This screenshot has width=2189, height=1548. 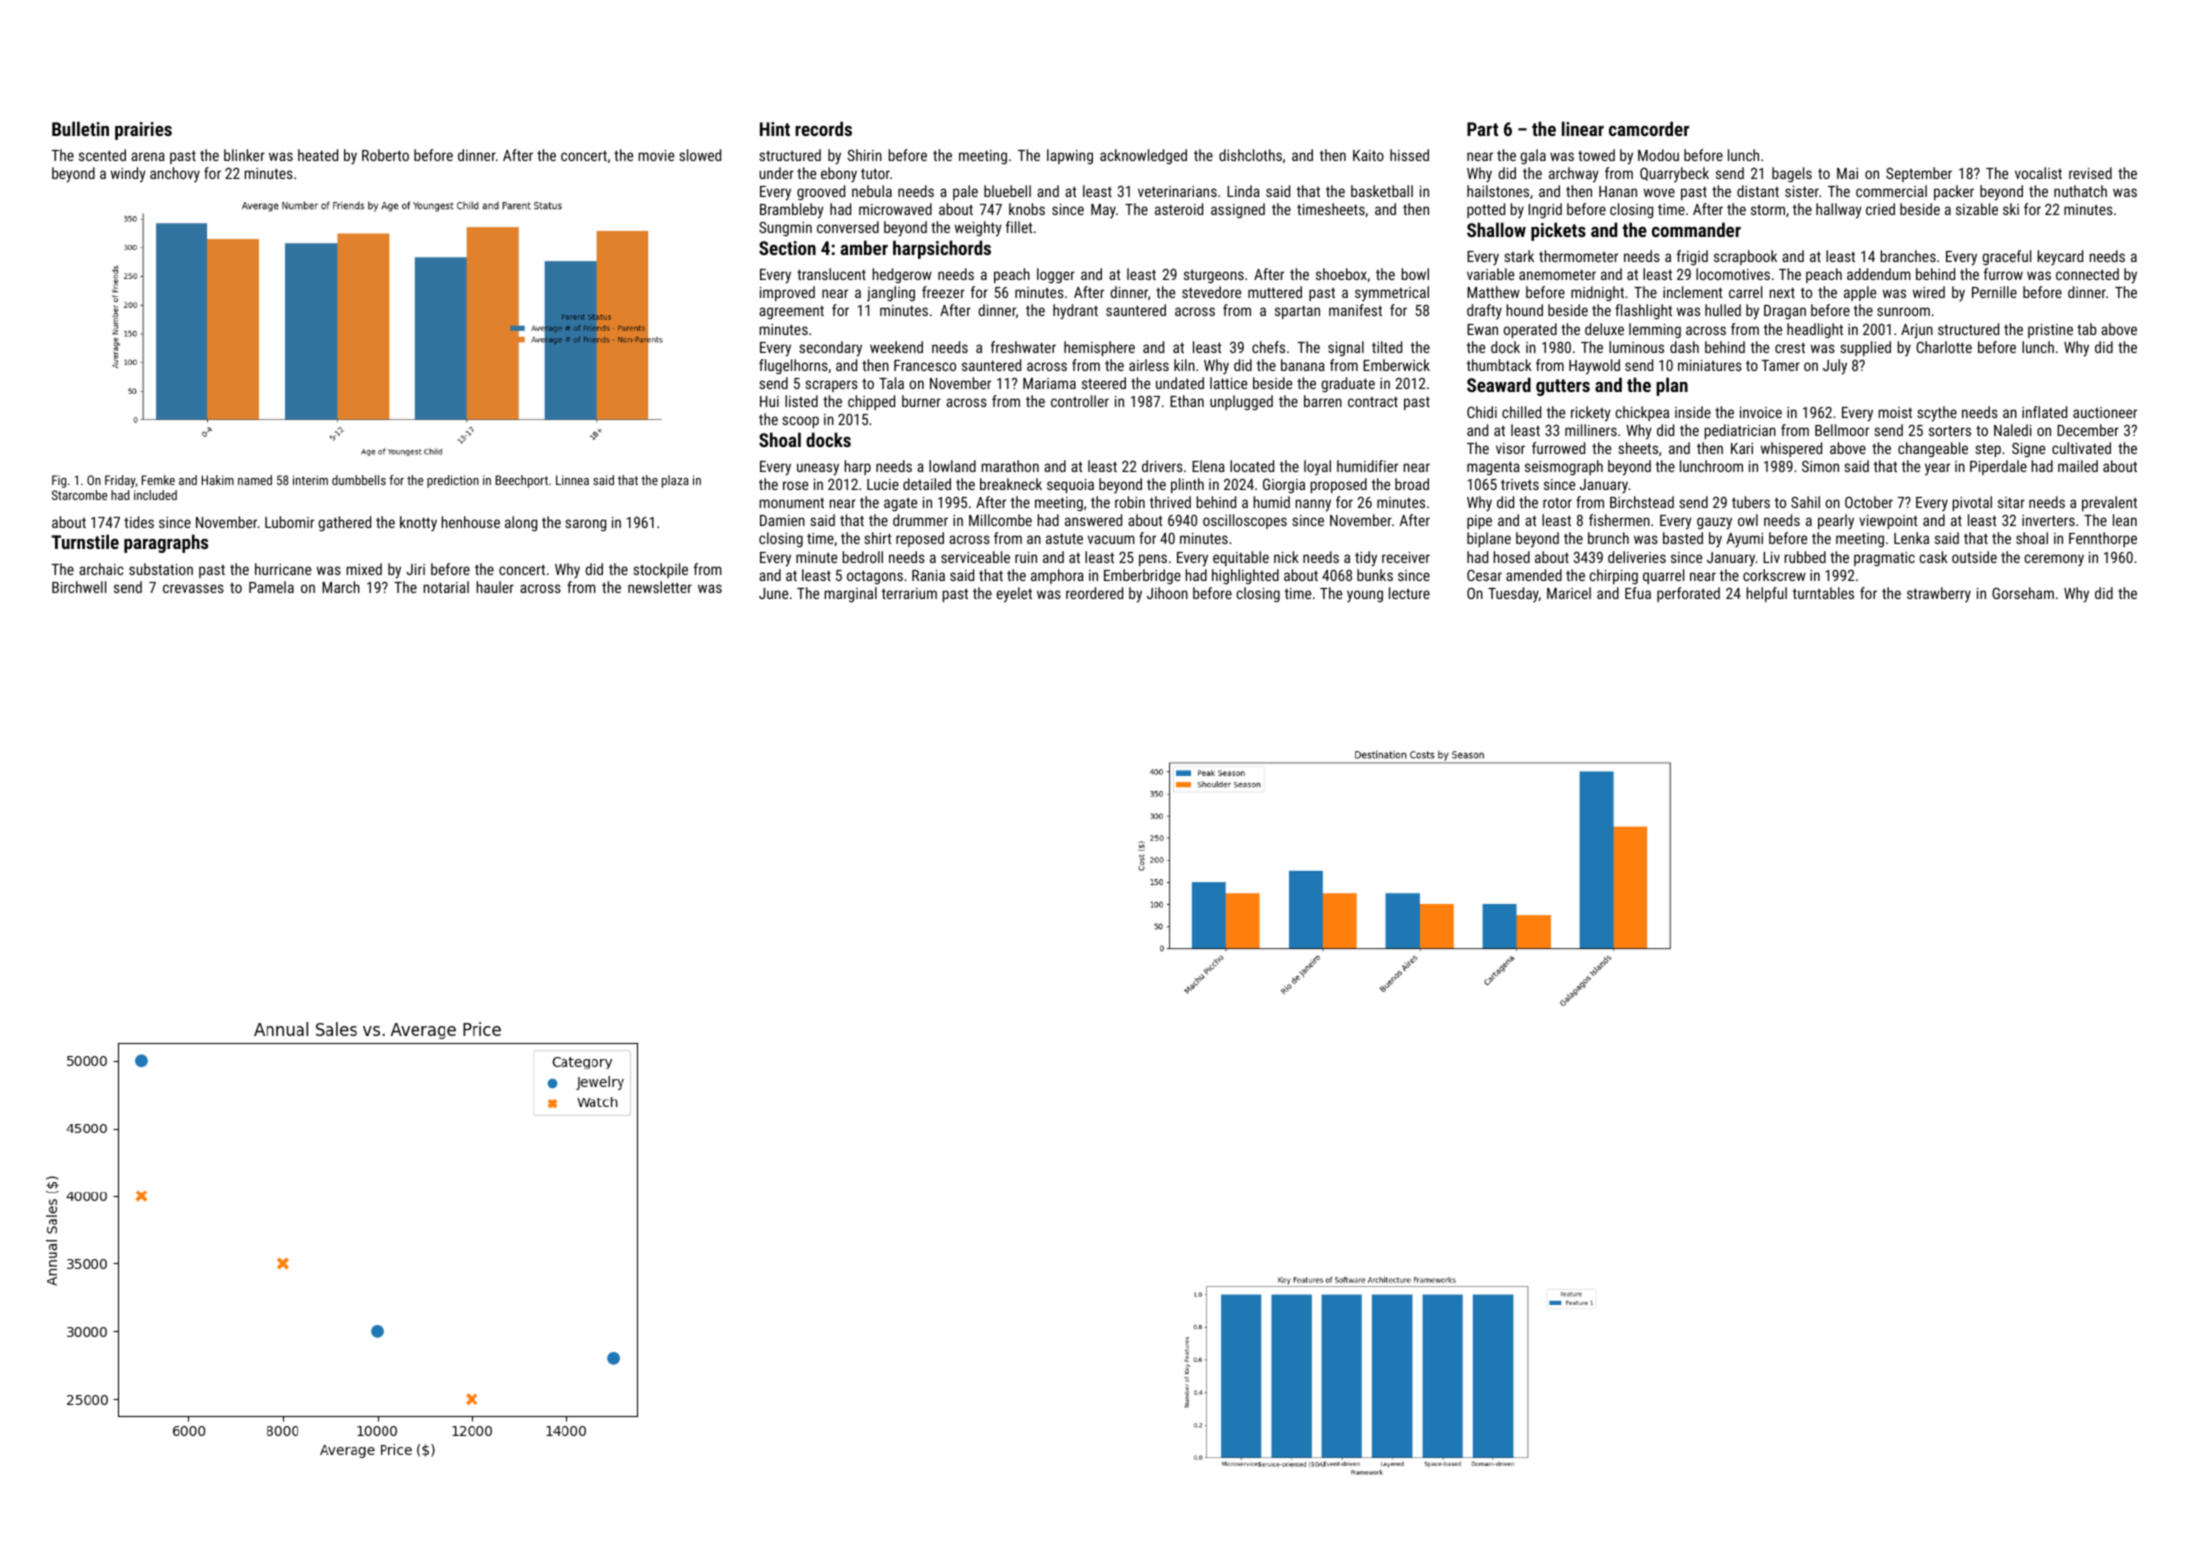 I want to click on anchovy, so click(x=175, y=174).
